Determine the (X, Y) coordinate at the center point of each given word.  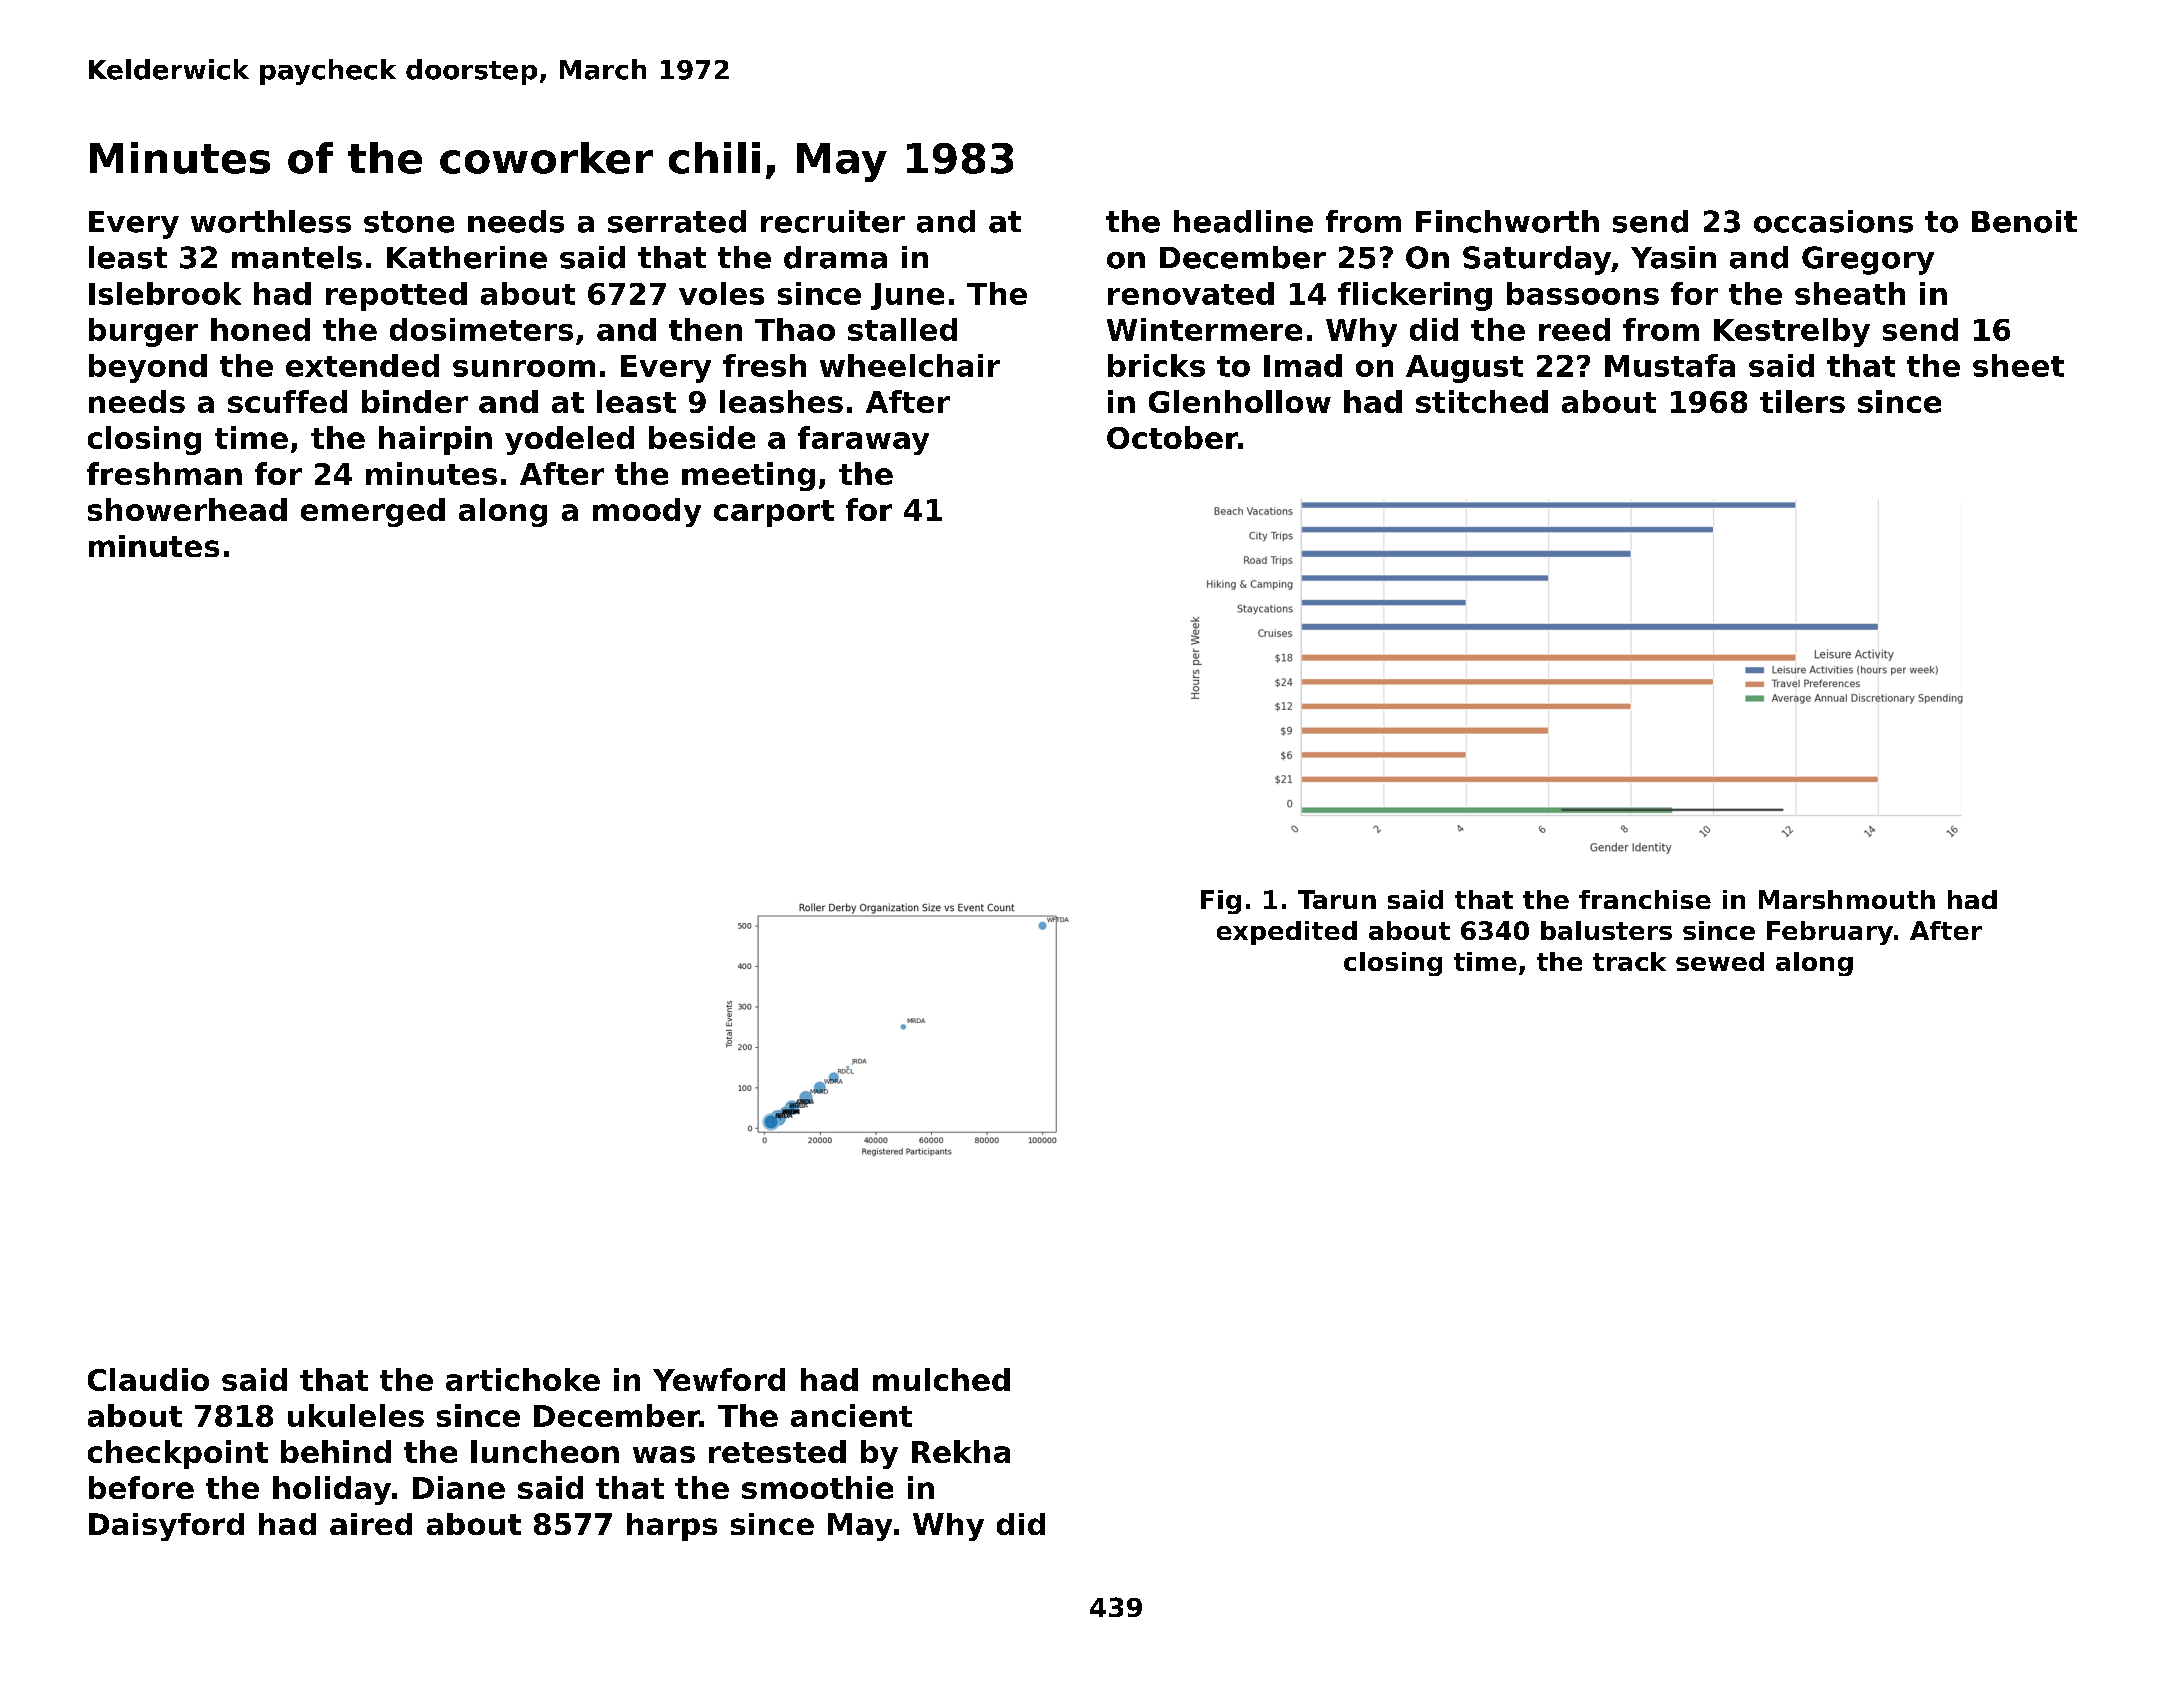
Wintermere (1204, 329)
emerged (373, 512)
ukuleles (356, 1415)
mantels (297, 257)
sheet (2018, 365)
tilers (1802, 401)
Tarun (1337, 899)
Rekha (961, 1451)
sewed (1720, 961)
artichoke (523, 1379)
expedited (1287, 933)
